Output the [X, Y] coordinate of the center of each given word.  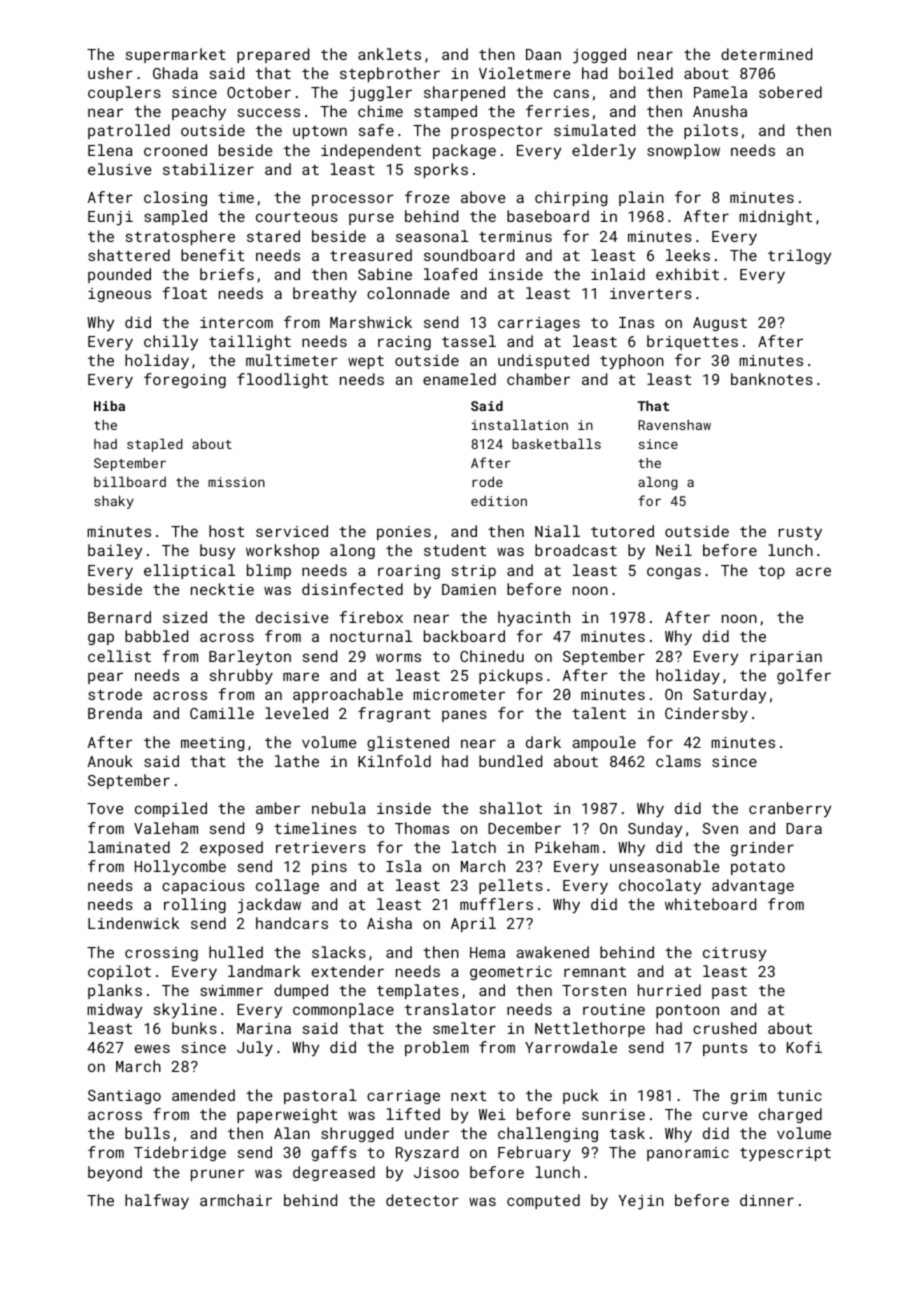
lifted [413, 1114]
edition [499, 501]
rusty [800, 534]
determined [766, 54]
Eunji [110, 218]
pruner [218, 1175]
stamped [445, 112]
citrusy [734, 954]
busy [217, 552]
